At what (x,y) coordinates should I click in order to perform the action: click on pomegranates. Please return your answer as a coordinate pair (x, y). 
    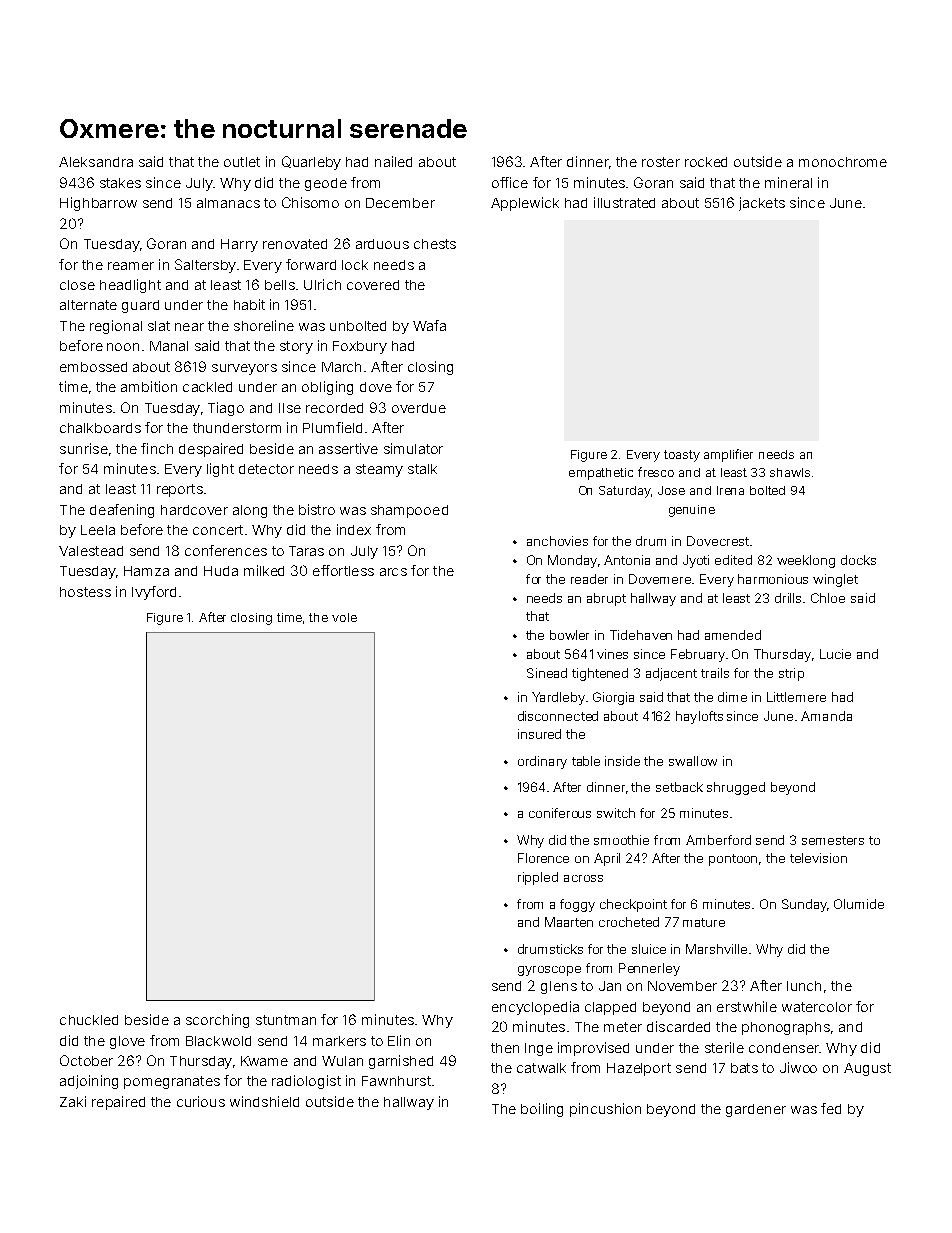
    Looking at the image, I should click on (172, 1082).
